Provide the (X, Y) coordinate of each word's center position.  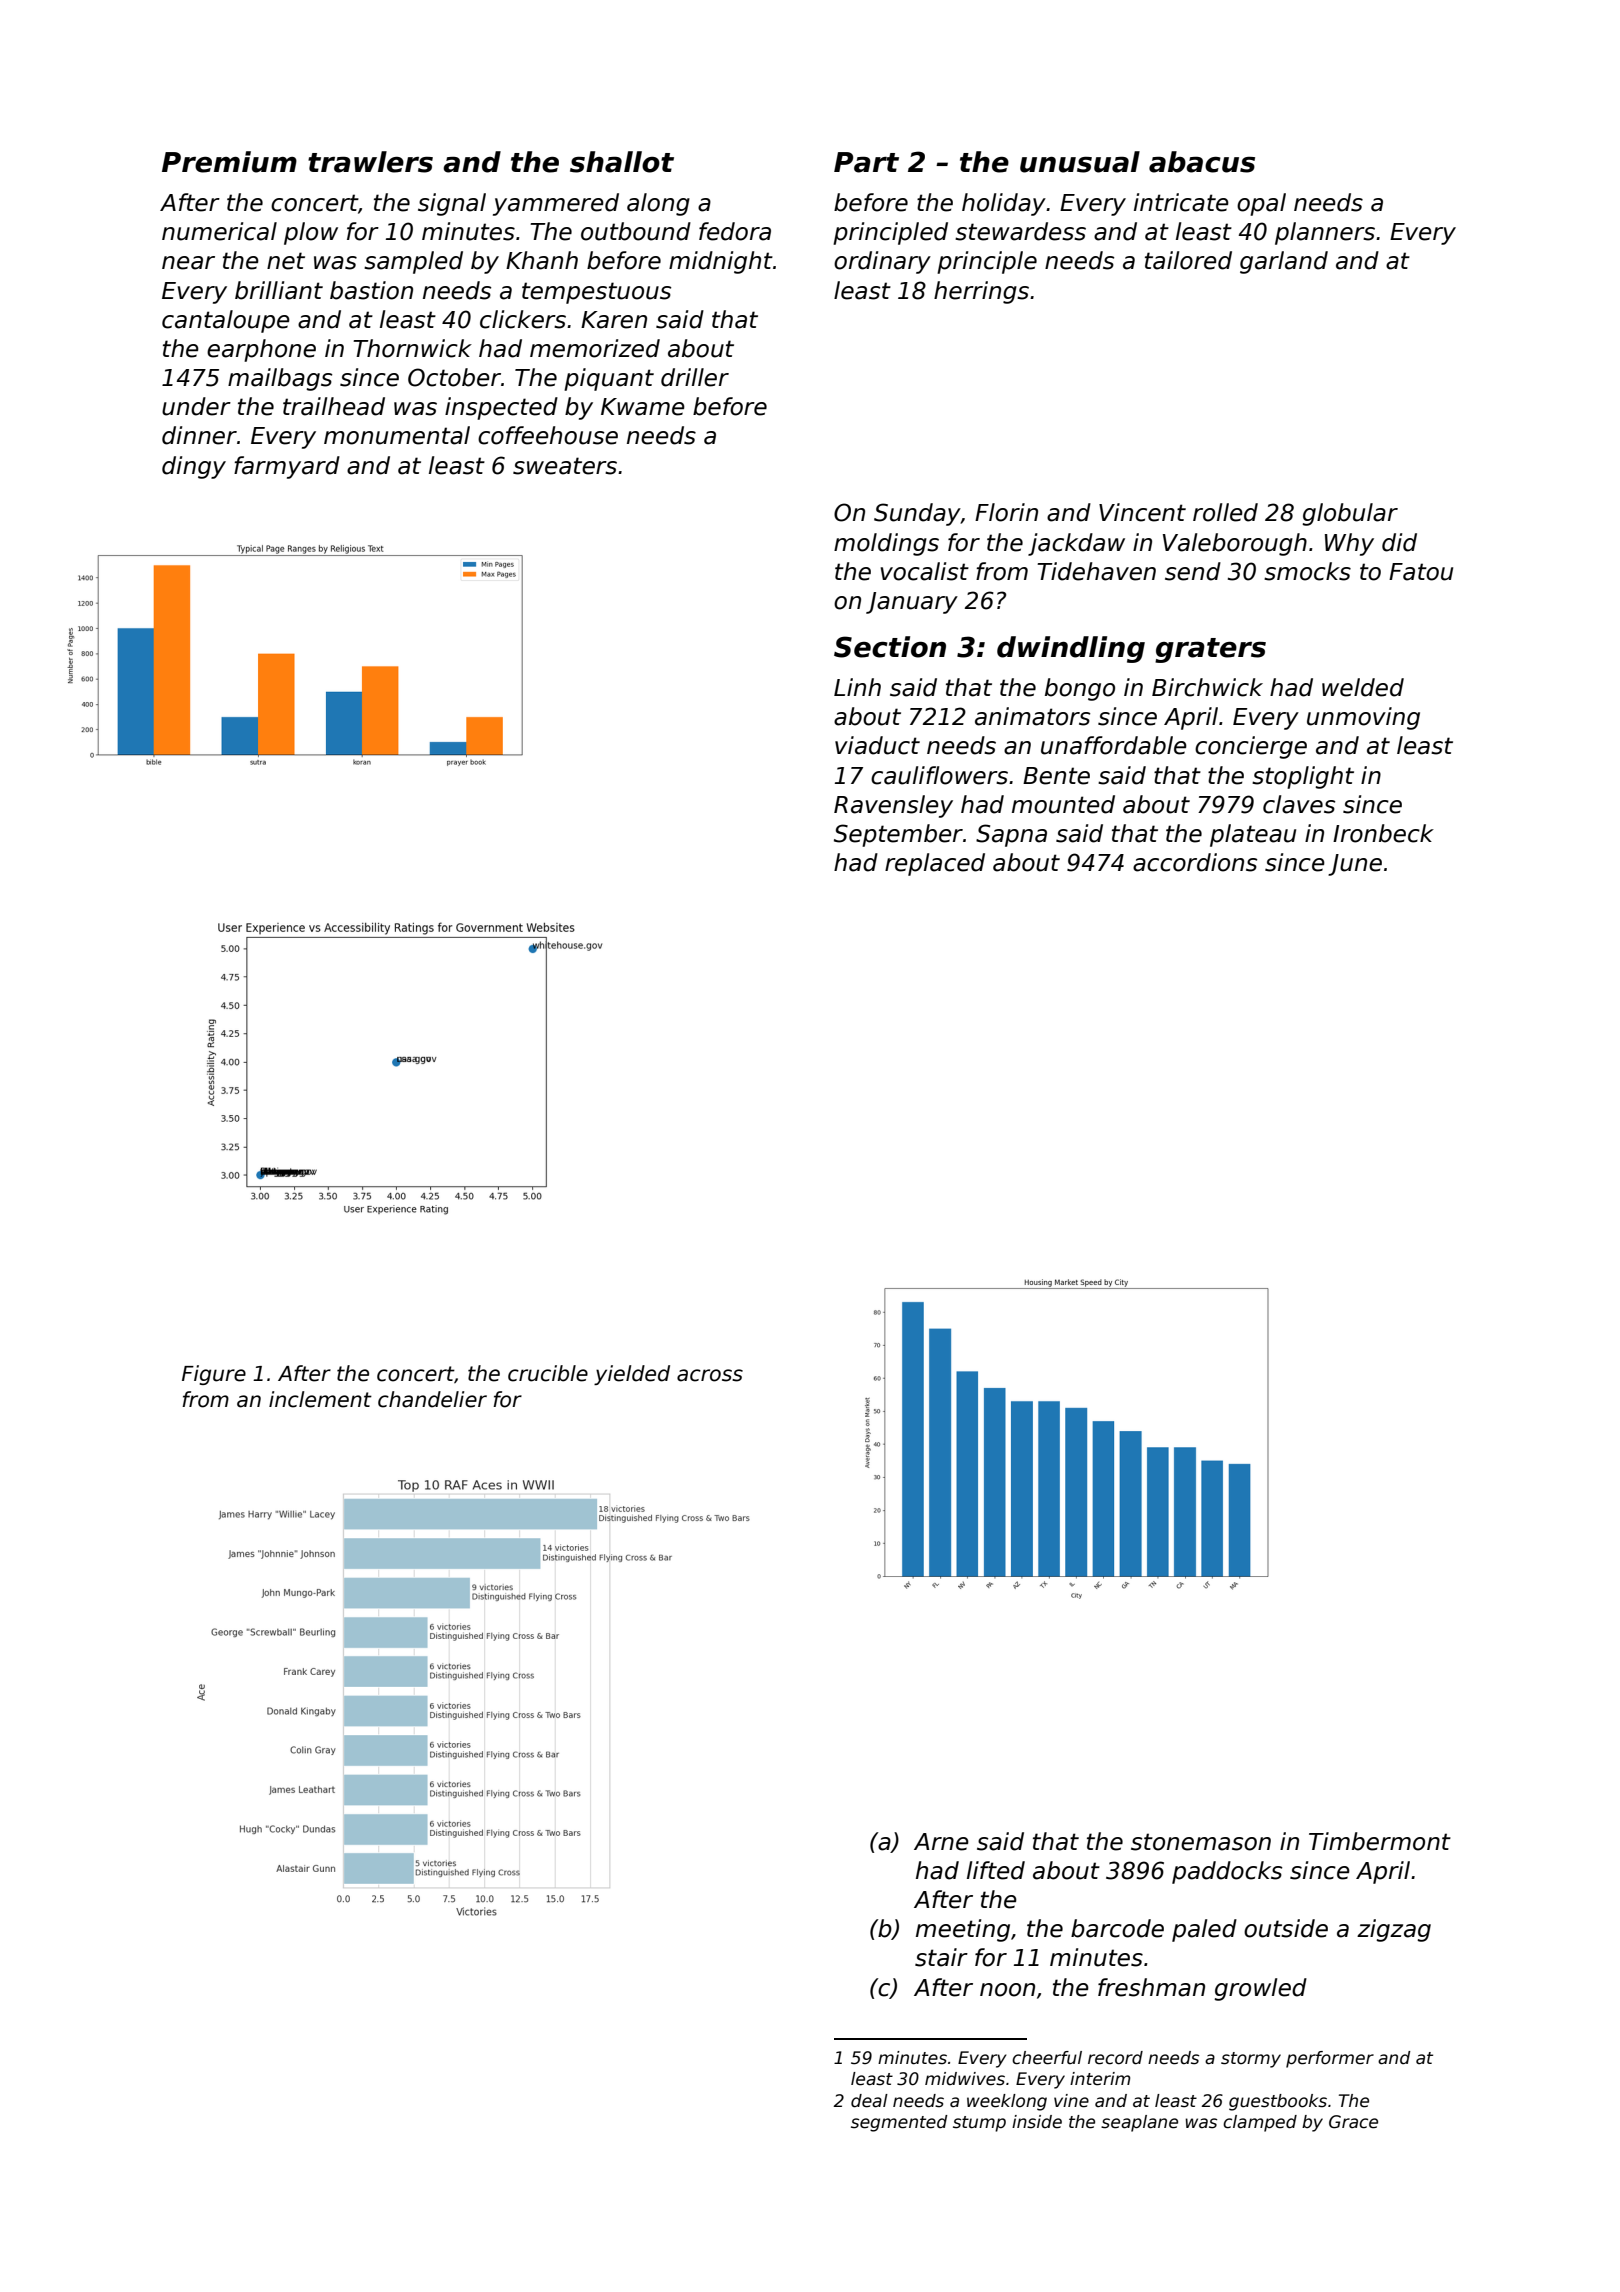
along (658, 204)
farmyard (287, 467)
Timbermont (1380, 1841)
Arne (941, 1842)
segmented (899, 2123)
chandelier (432, 1399)
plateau (1253, 835)
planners (1325, 233)
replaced (935, 864)
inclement (320, 1399)
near (188, 263)
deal (869, 2101)
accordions (1195, 862)
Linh (857, 687)
